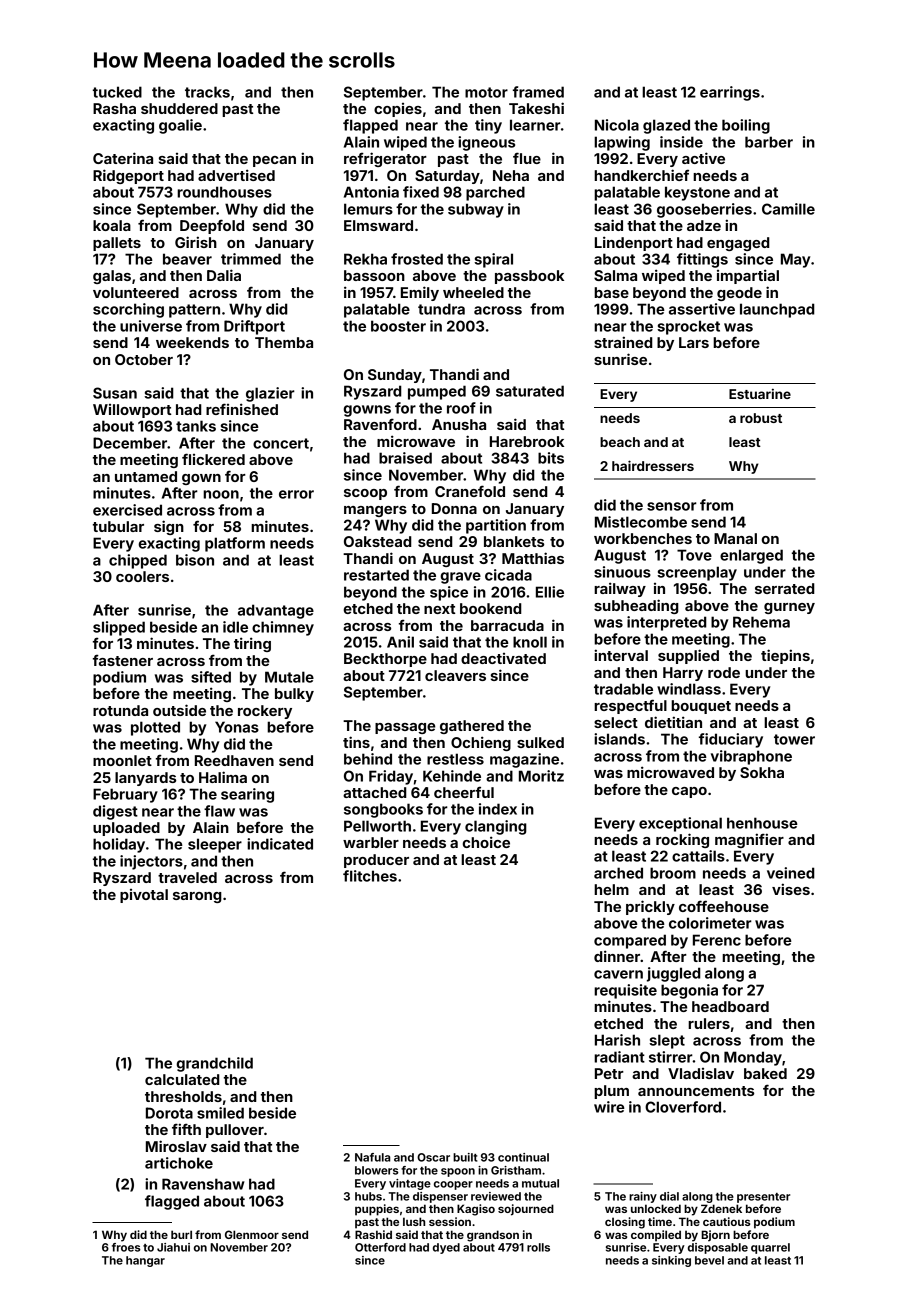 The height and width of the image is (1316, 908). What do you see at coordinates (207, 92) in the image?
I see `tracks` at bounding box center [207, 92].
